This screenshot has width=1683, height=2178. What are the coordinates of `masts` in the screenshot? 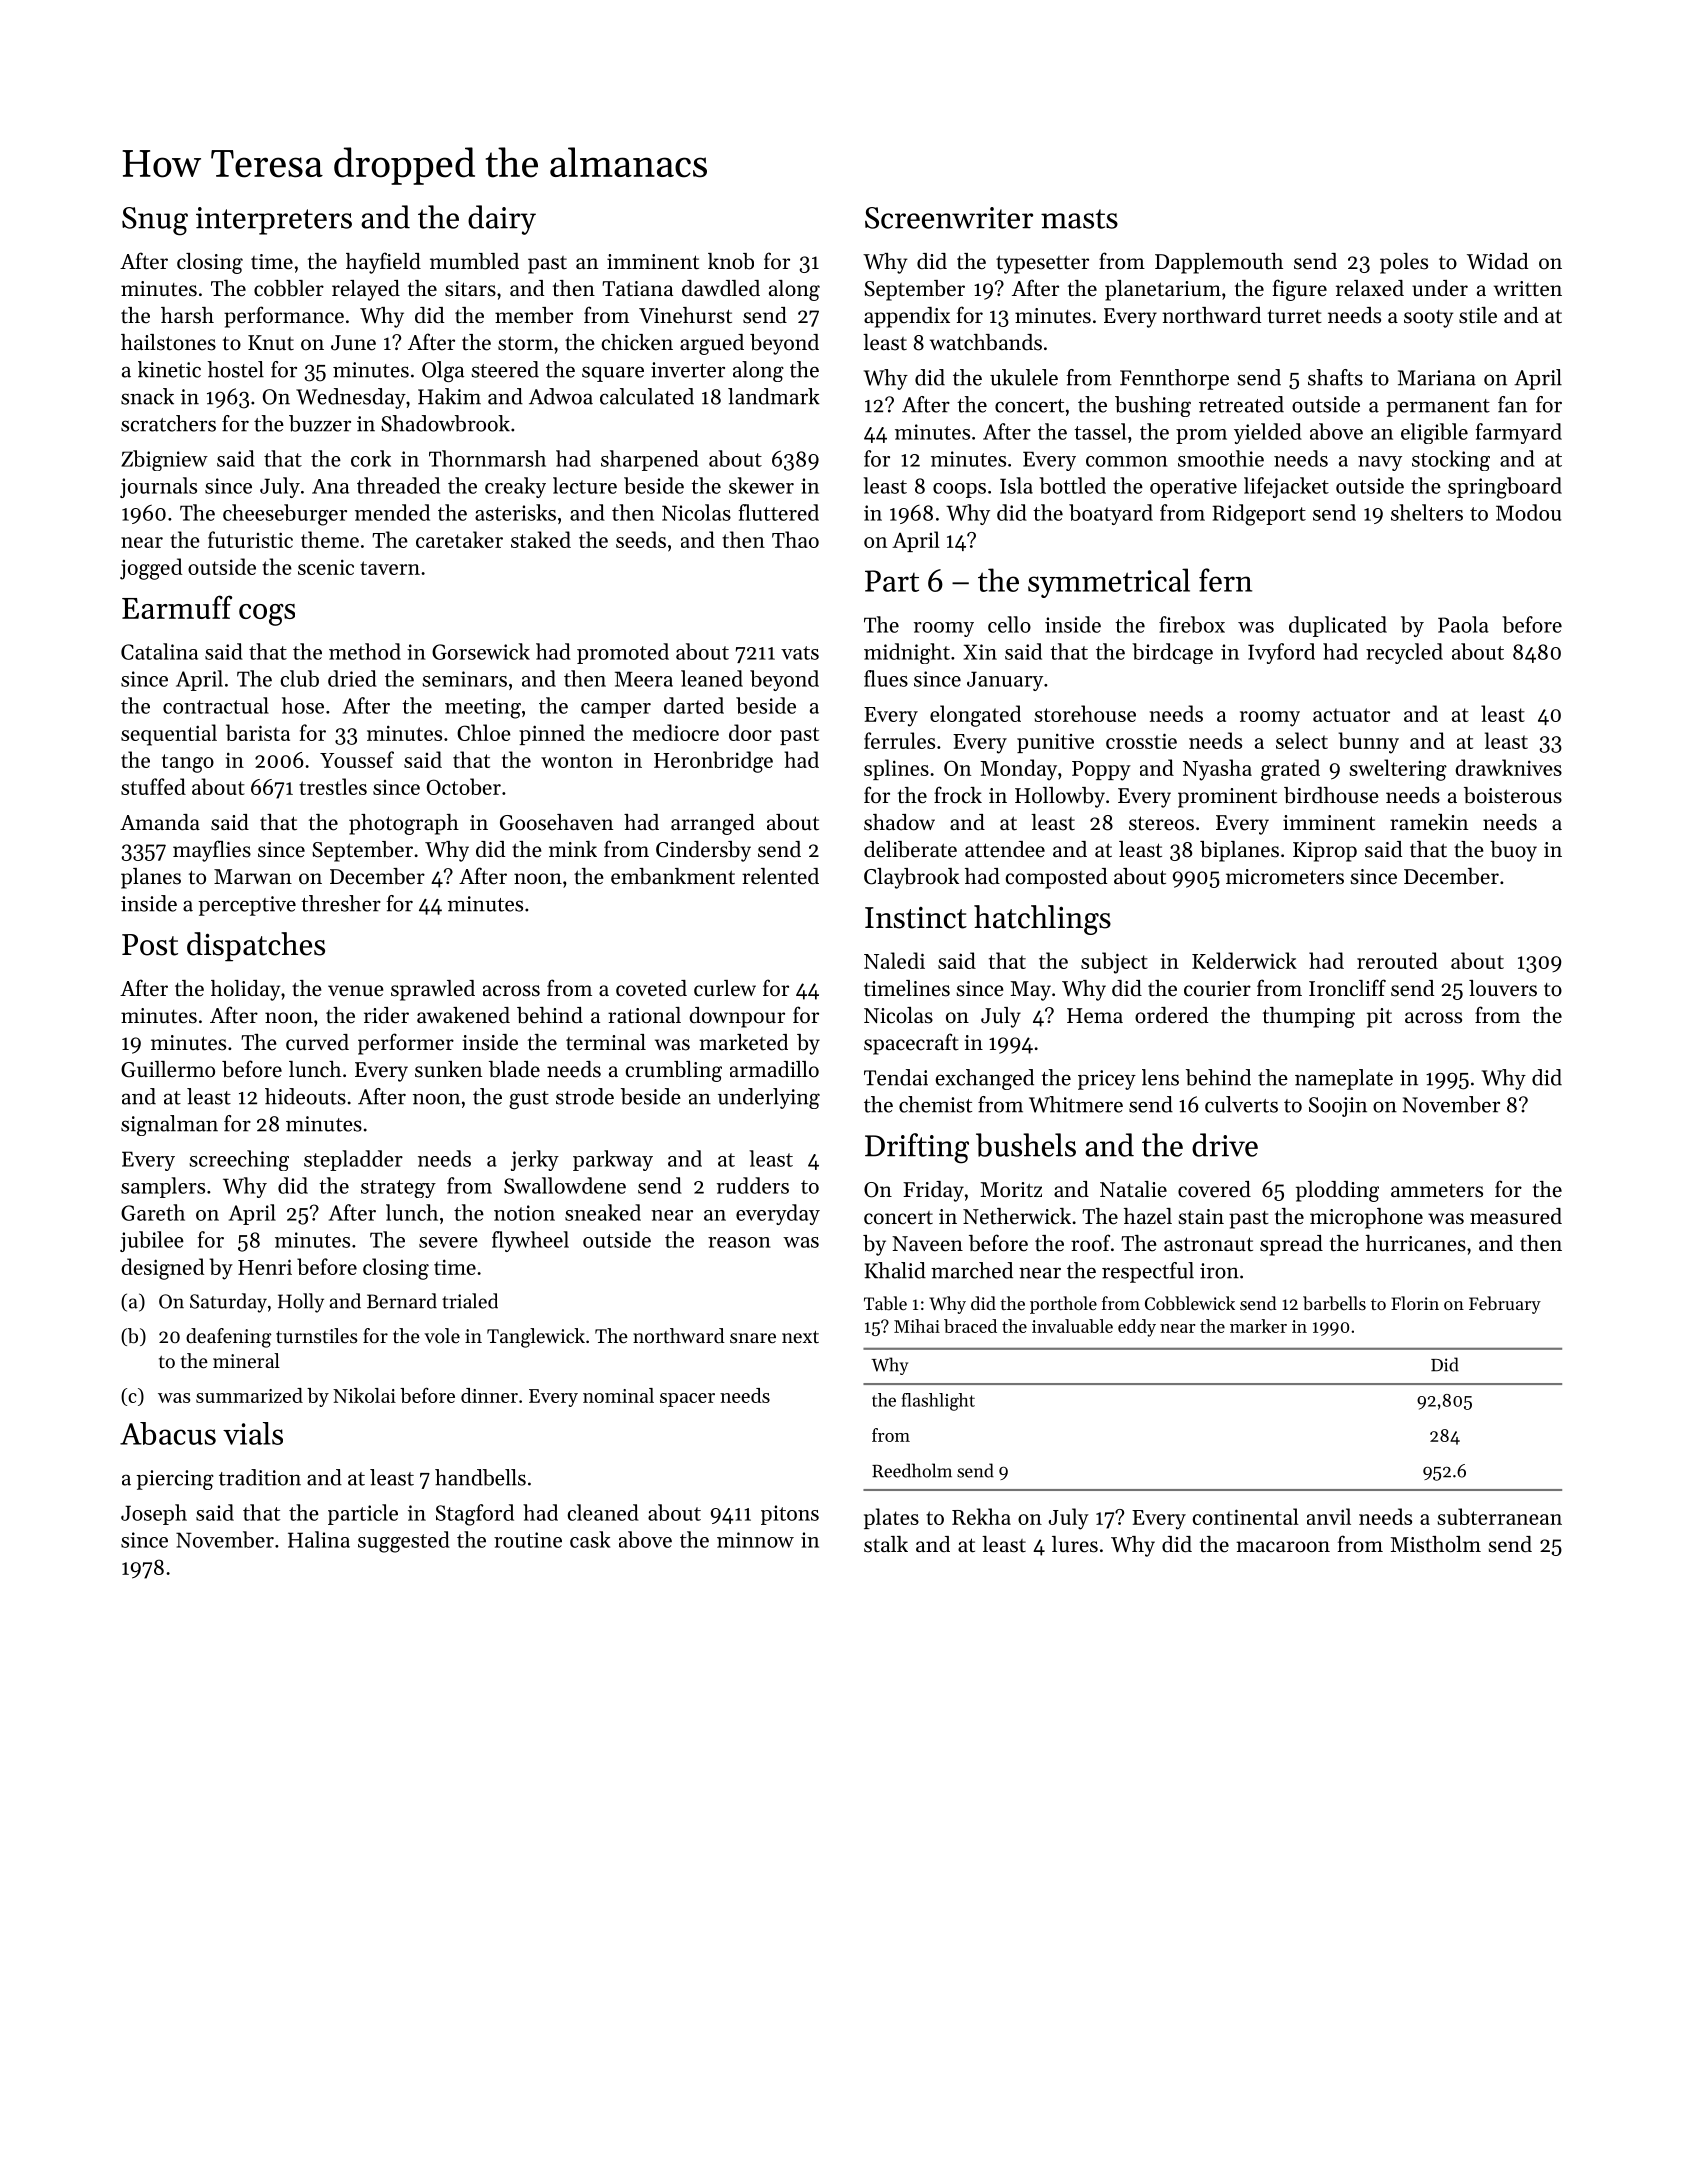 It's located at (1079, 219).
